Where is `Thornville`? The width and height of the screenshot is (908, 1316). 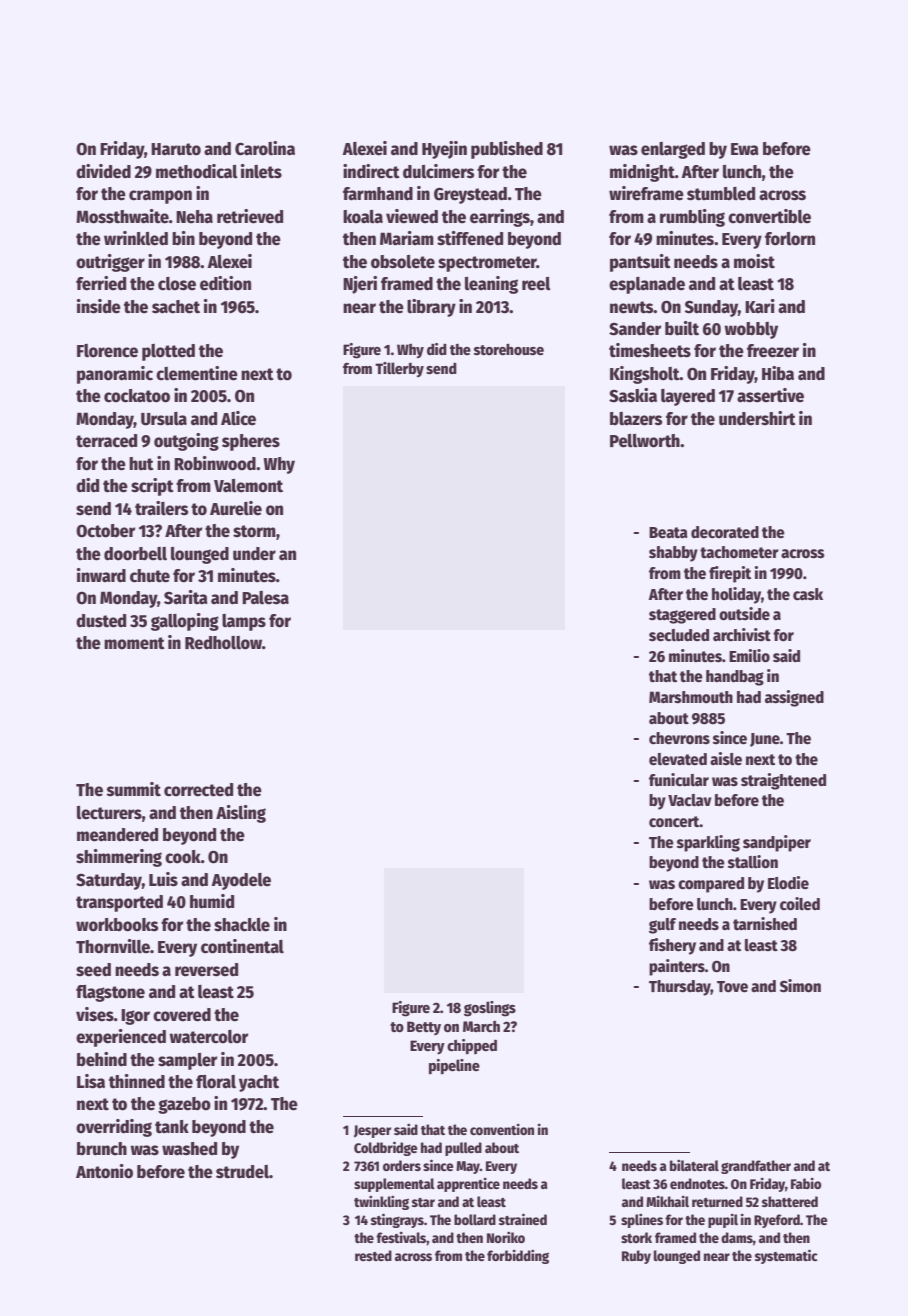
Thornville is located at coordinates (113, 946).
